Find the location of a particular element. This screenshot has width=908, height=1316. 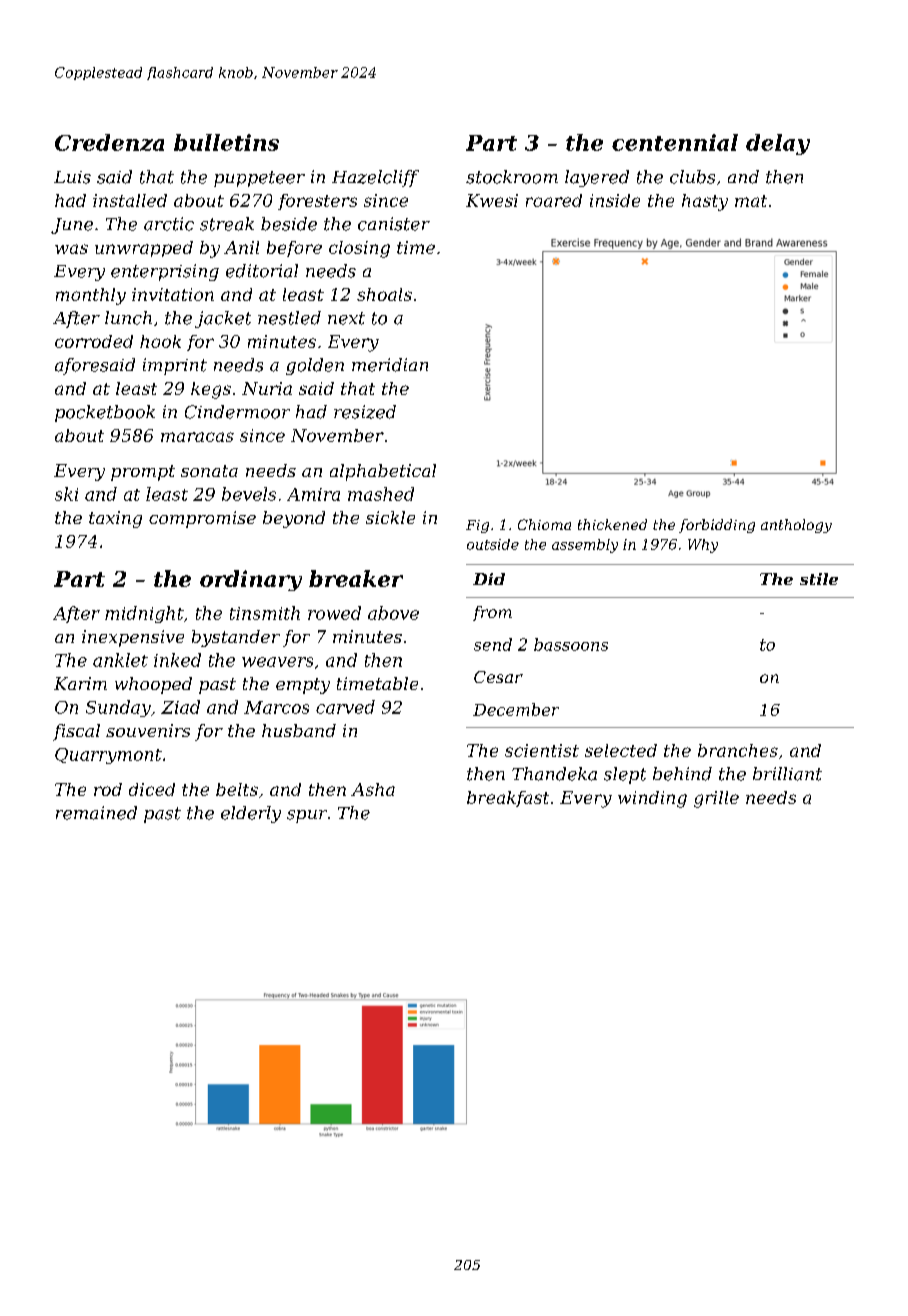

thickened is located at coordinates (612, 524).
